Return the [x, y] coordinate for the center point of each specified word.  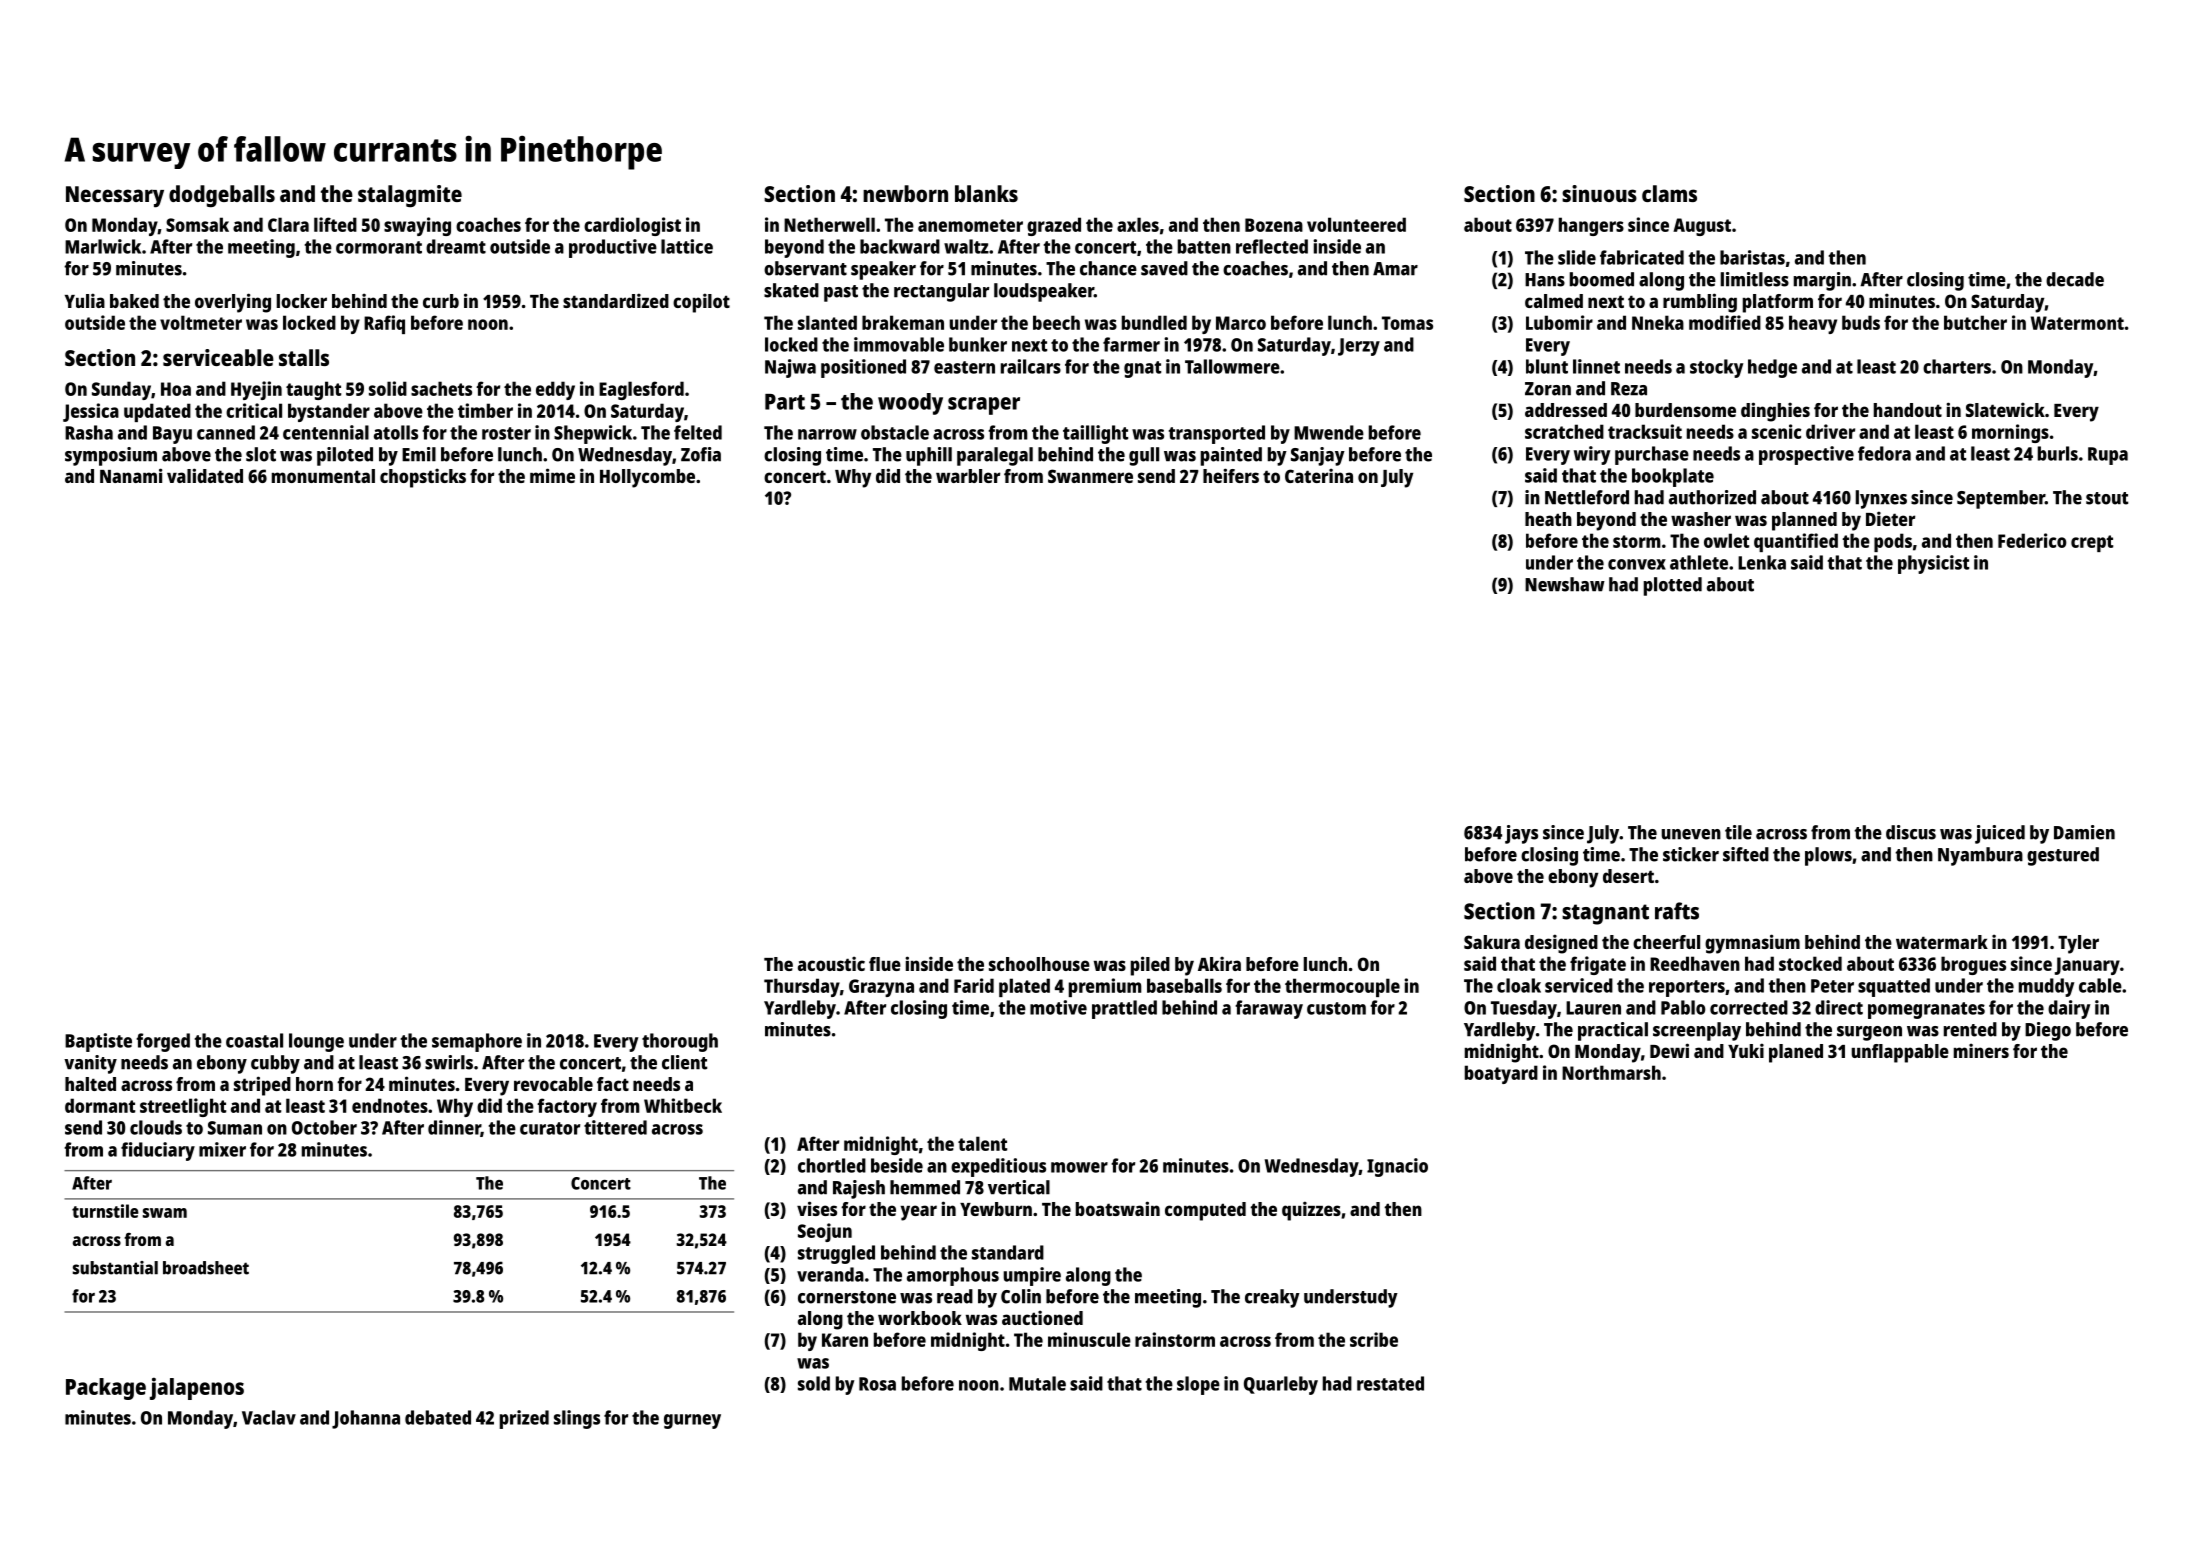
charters [1957, 366]
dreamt [456, 246]
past [841, 293]
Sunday [121, 390]
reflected [1272, 246]
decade [2075, 279]
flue [885, 964]
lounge [316, 1042]
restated [1390, 1383]
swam [165, 1213]
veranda [830, 1274]
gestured [2063, 856]
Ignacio [1397, 1167]
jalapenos [197, 1388]
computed [1205, 1211]
